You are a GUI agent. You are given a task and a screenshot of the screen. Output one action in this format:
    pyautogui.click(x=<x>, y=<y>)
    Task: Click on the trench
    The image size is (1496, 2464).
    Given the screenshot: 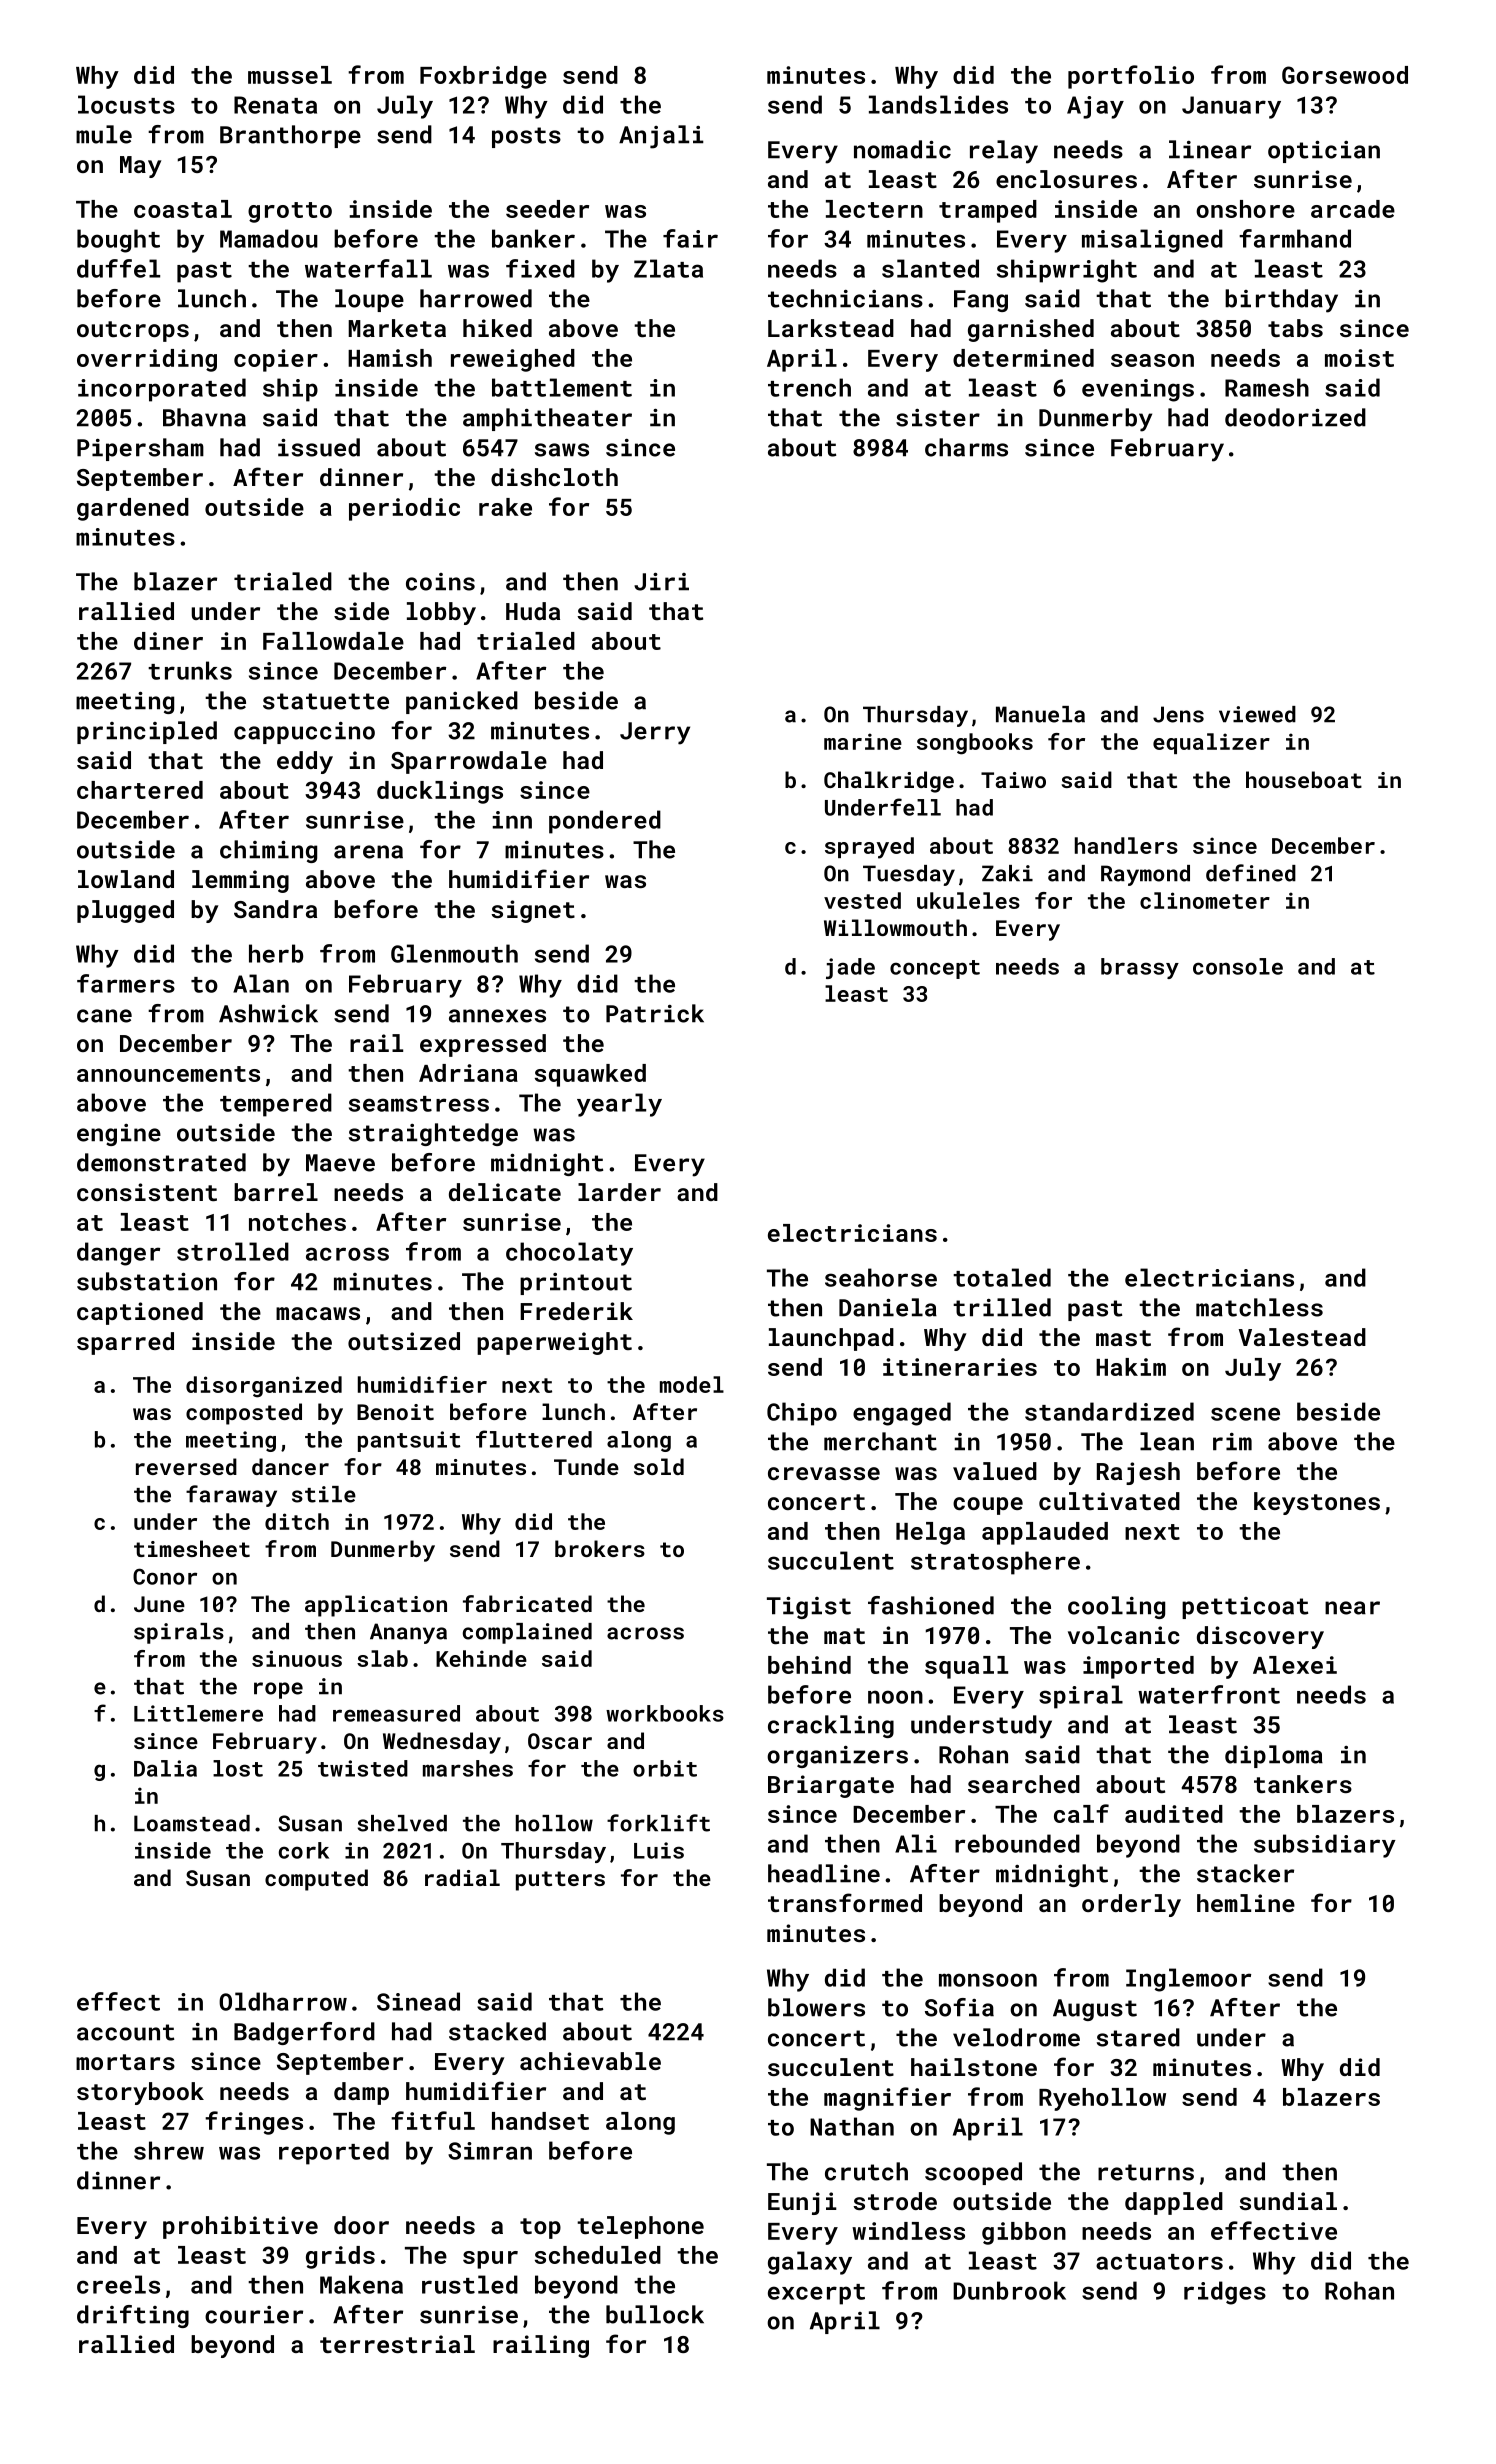 What is the action you would take?
    pyautogui.click(x=809, y=387)
